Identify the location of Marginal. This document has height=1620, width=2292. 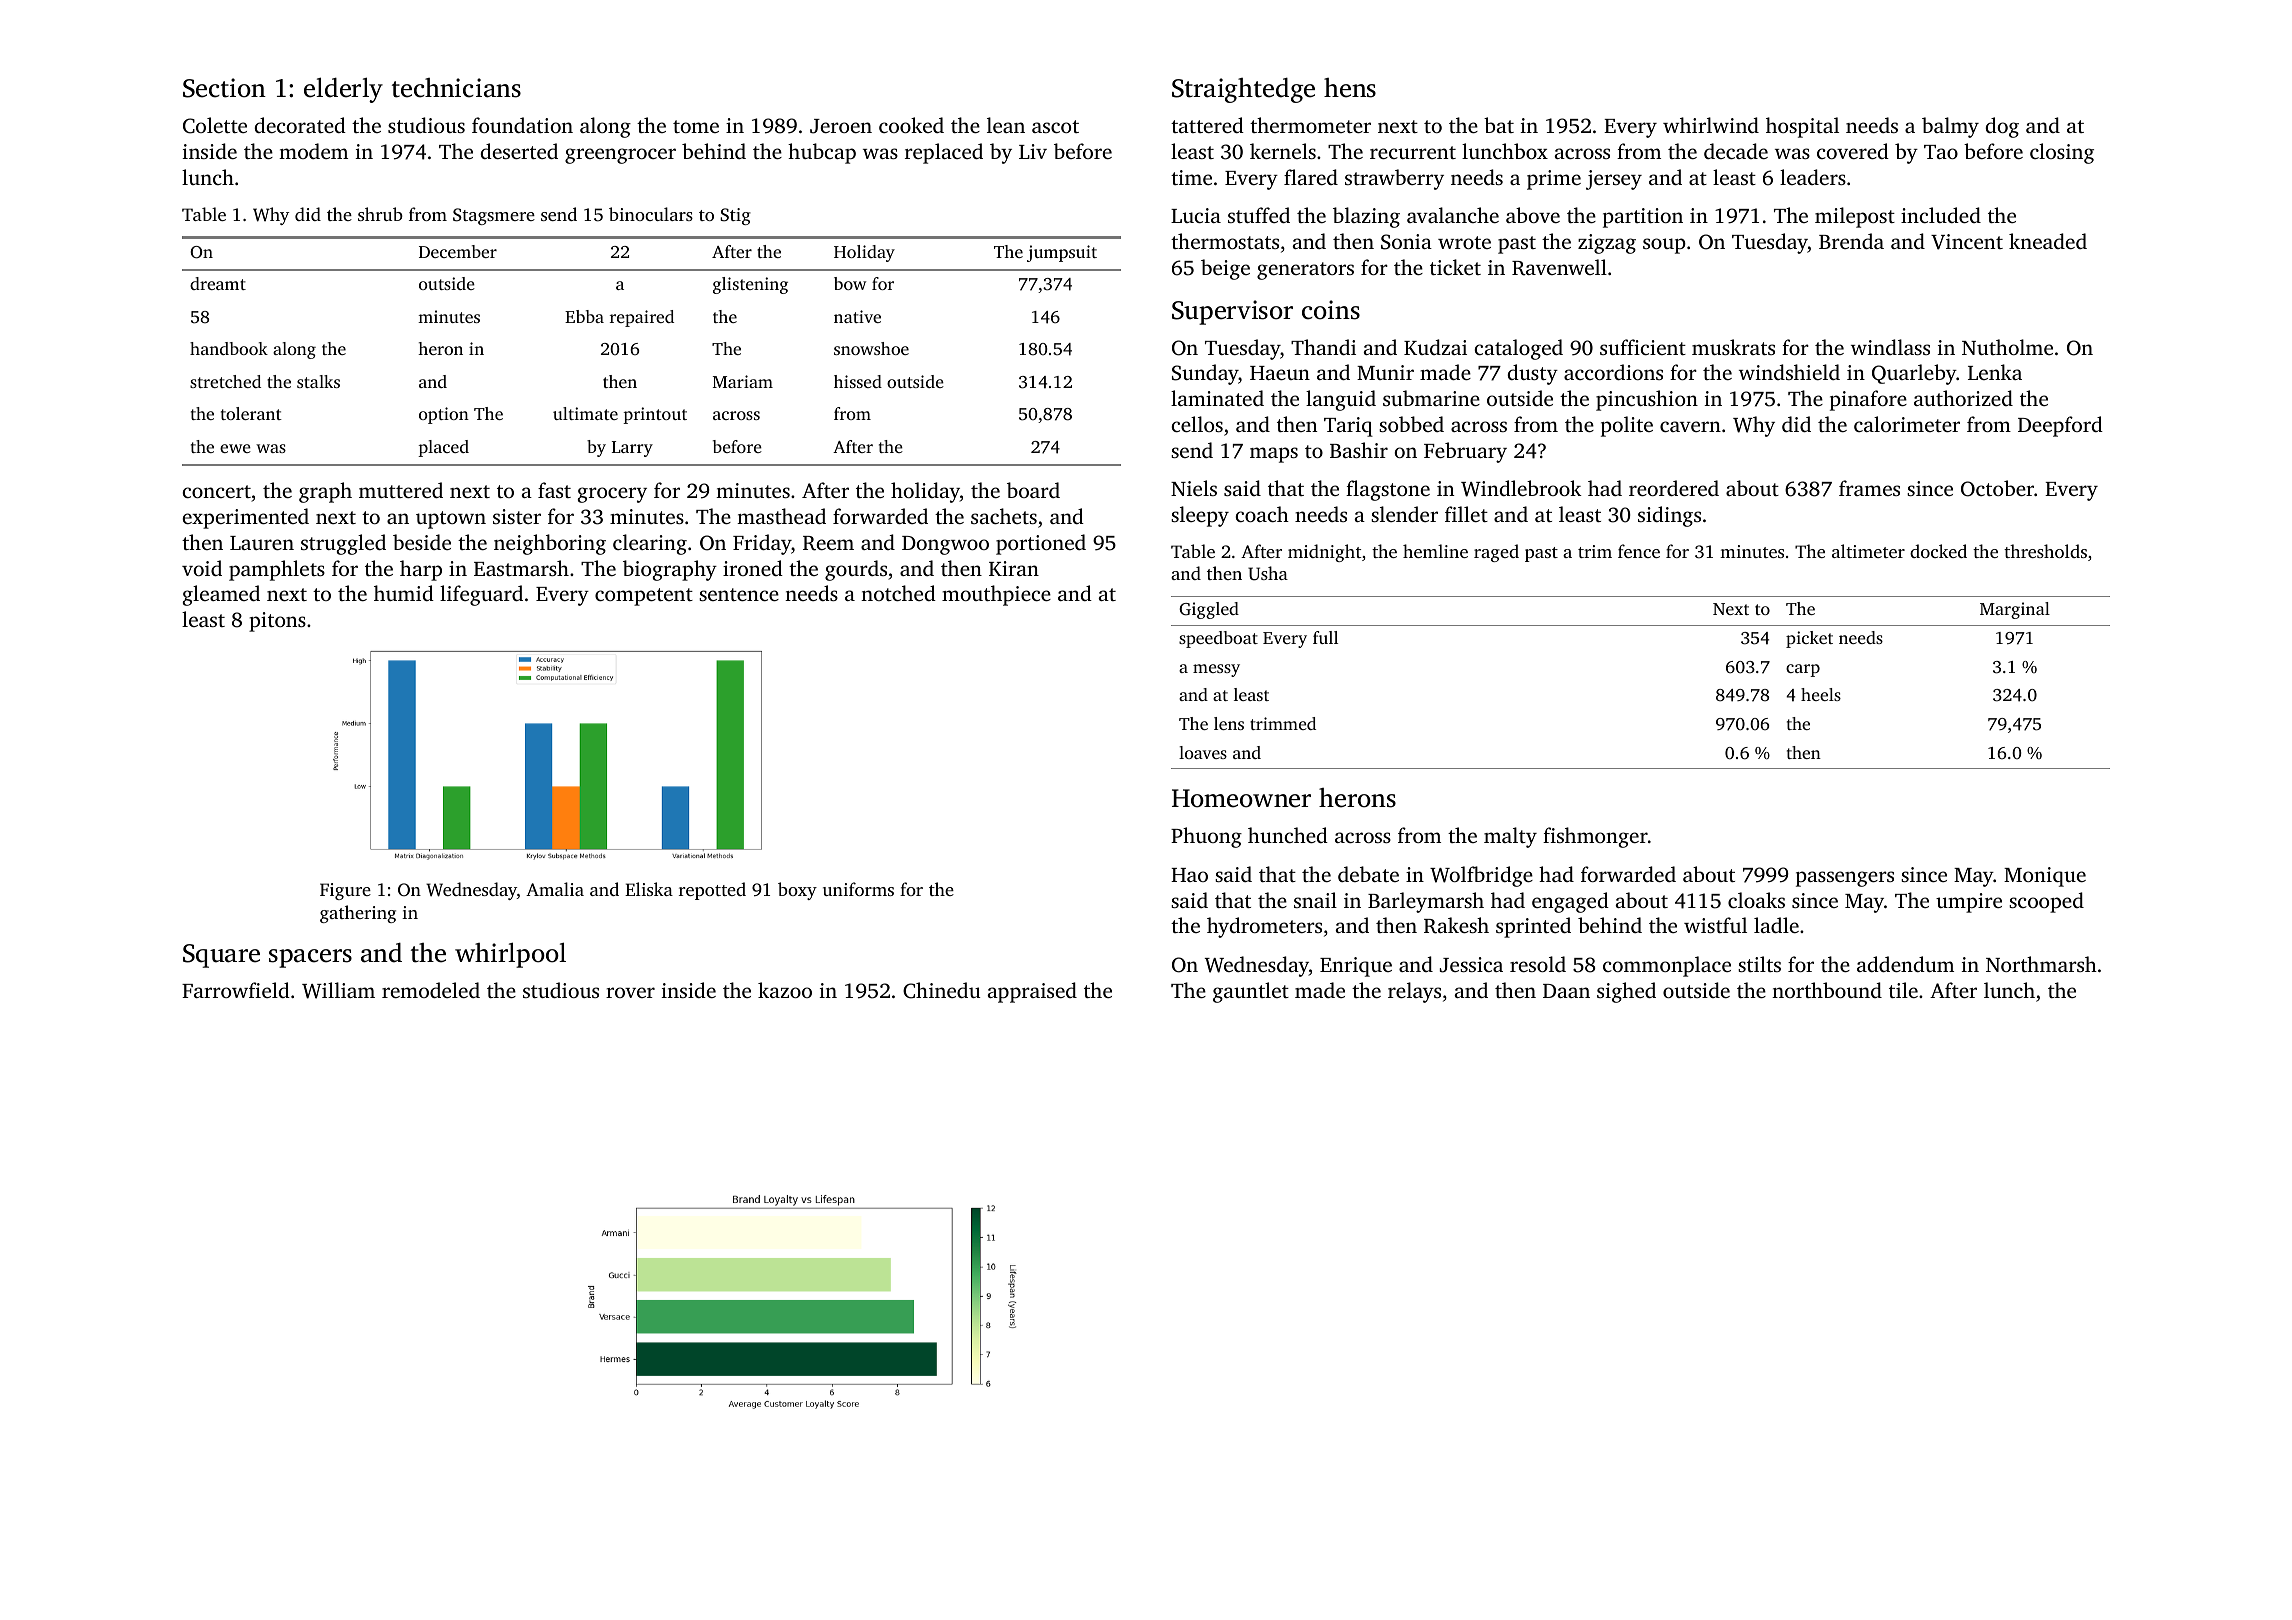
(2015, 610).
